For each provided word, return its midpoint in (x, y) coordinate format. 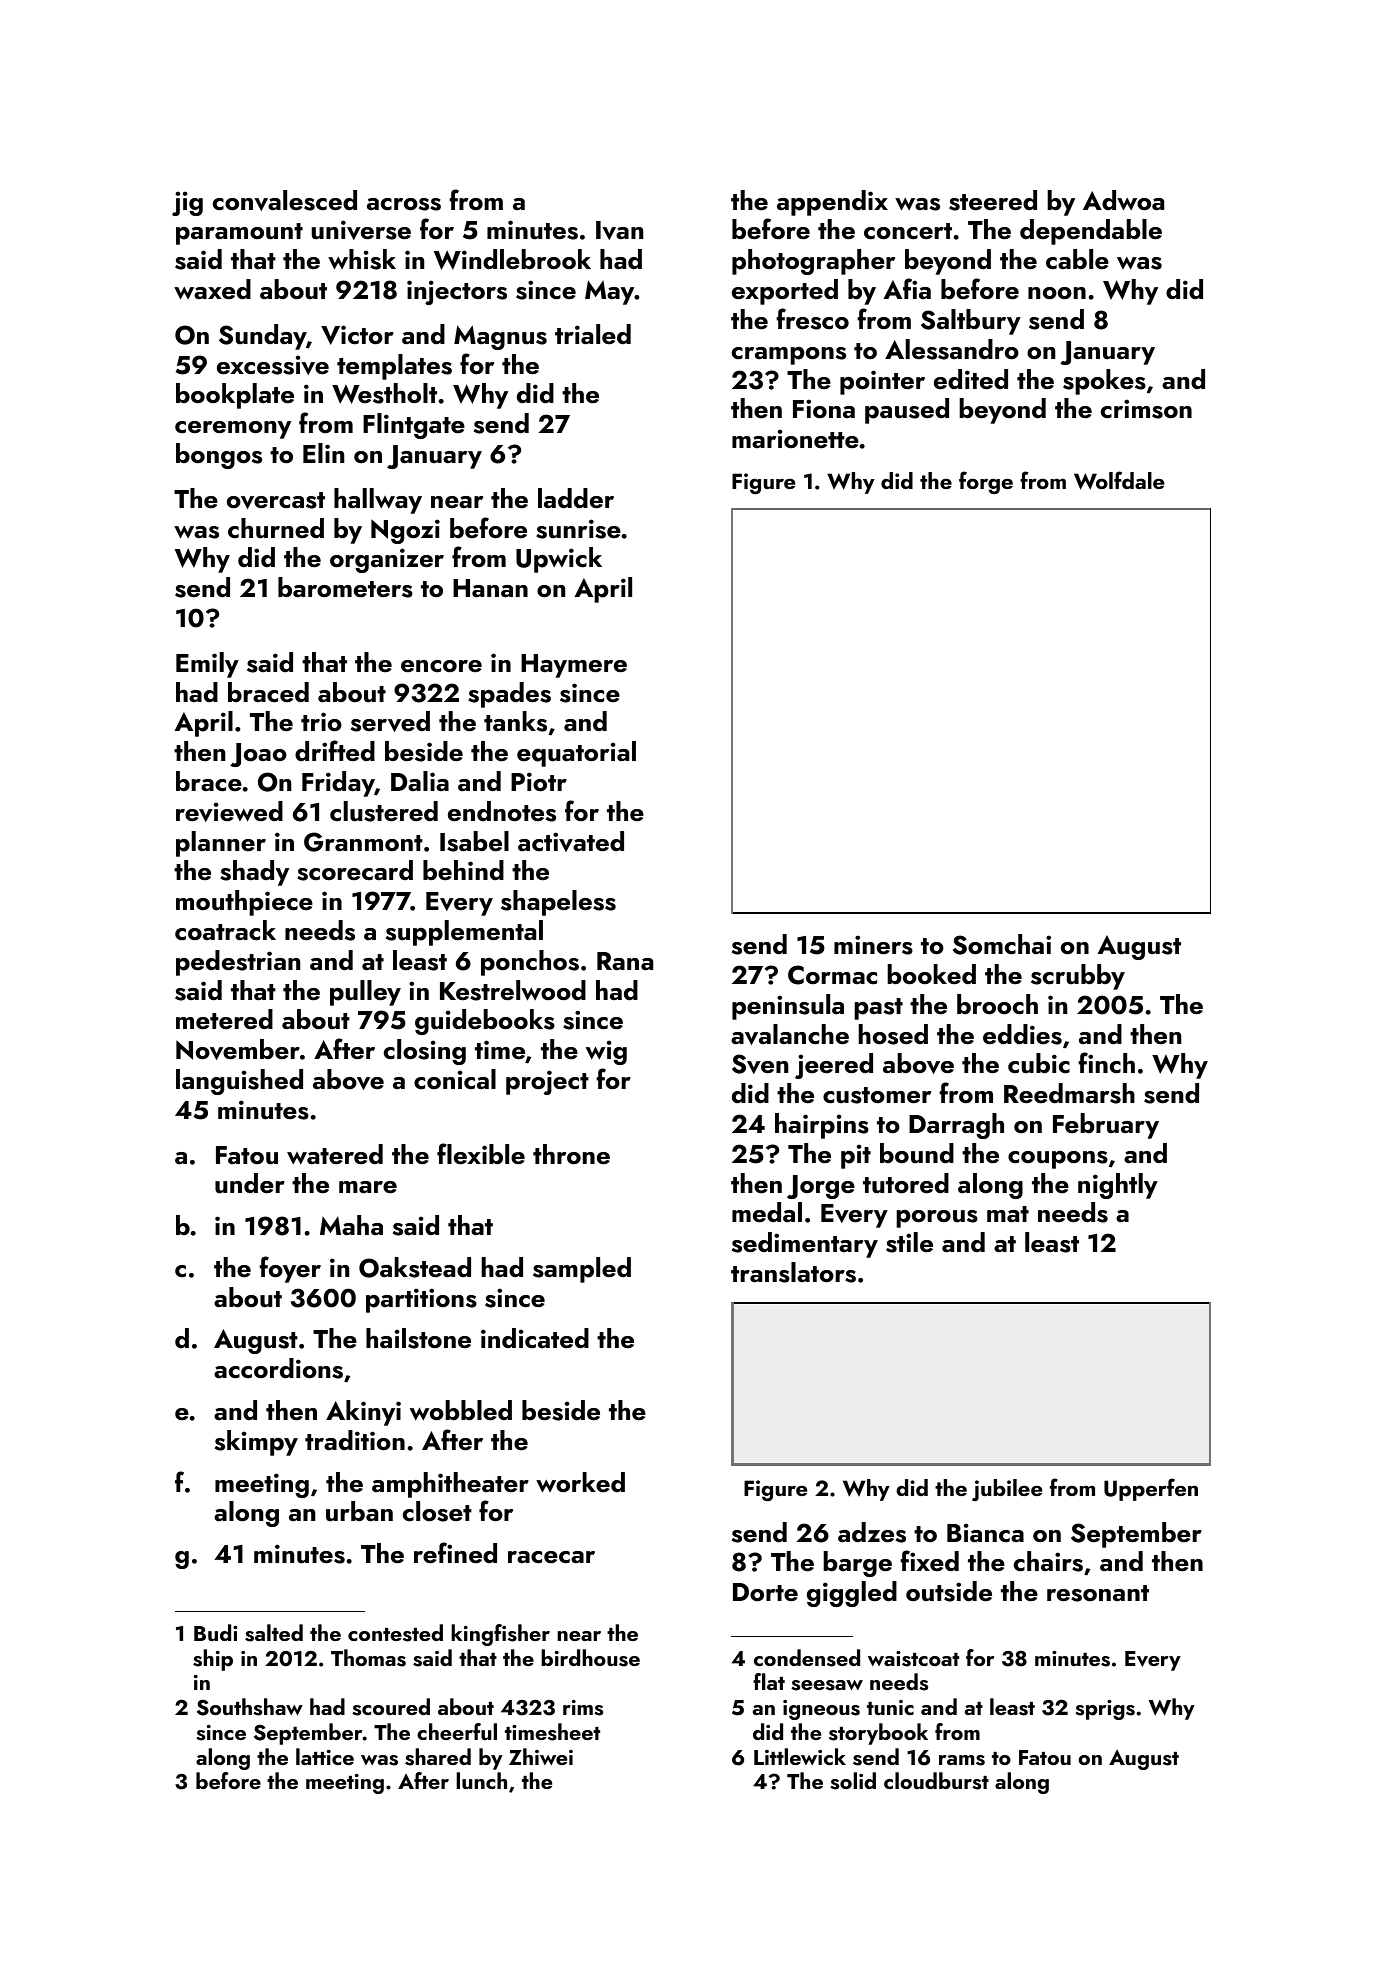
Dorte (765, 1592)
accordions (278, 1368)
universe (361, 230)
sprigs (1105, 1710)
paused (907, 411)
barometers (345, 587)
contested (395, 1633)
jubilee (1007, 1490)
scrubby (1078, 977)
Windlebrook (512, 259)
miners (873, 945)
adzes (872, 1532)
